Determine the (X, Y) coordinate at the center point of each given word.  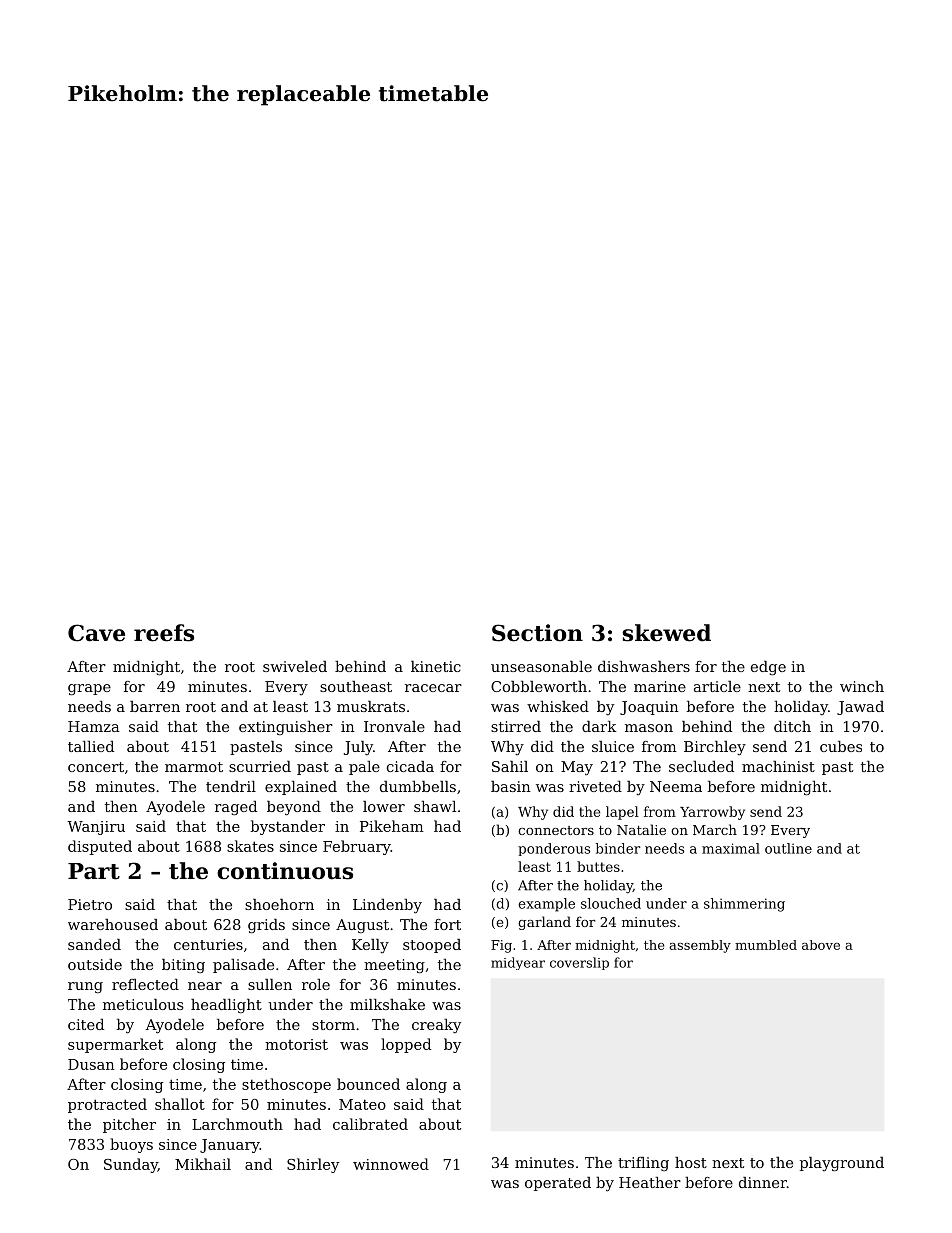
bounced (368, 1084)
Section (537, 633)
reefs (164, 633)
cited (86, 1024)
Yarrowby (712, 813)
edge (768, 668)
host (691, 1162)
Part (94, 871)
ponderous (554, 849)
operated (558, 1184)
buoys (131, 1145)
